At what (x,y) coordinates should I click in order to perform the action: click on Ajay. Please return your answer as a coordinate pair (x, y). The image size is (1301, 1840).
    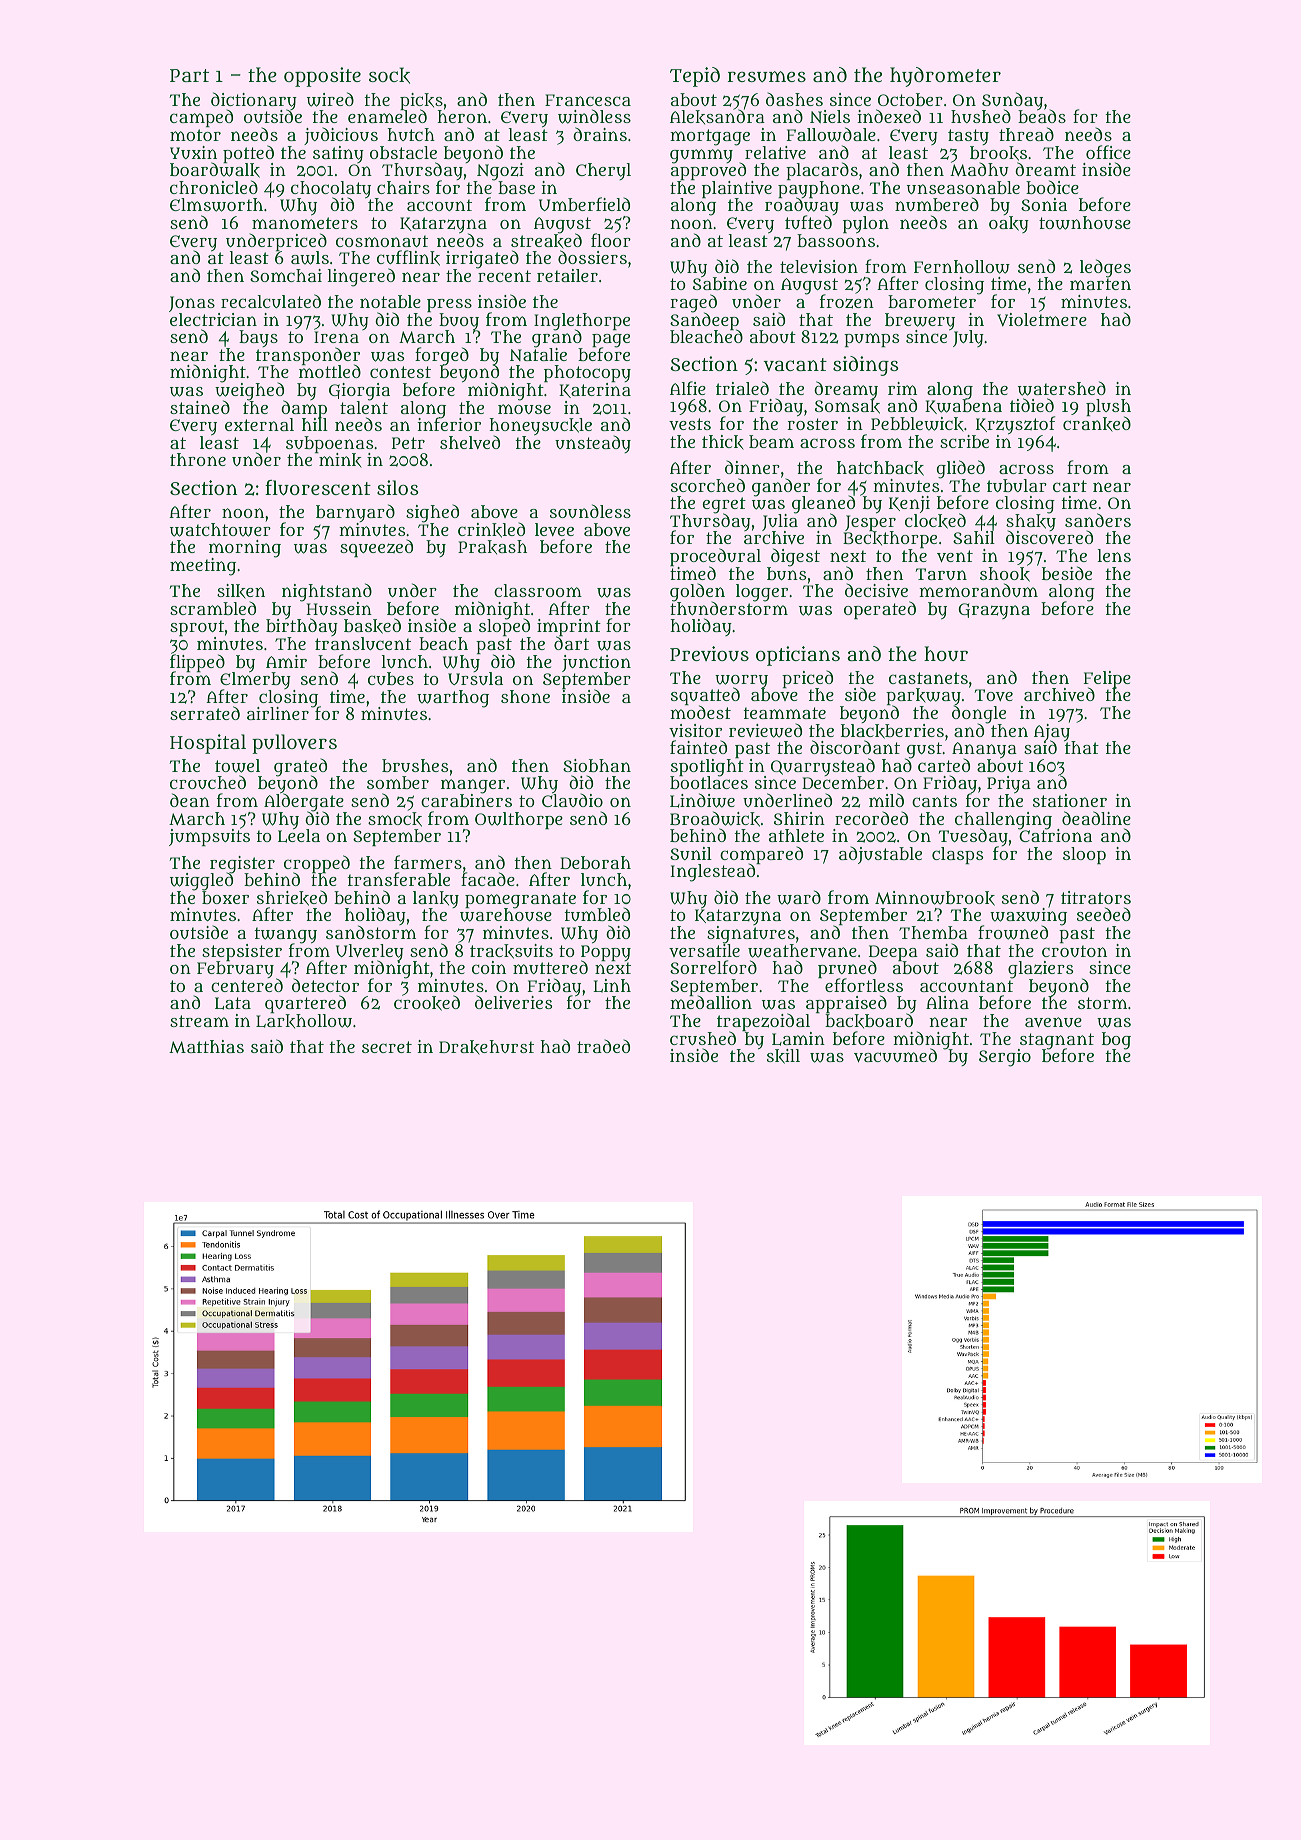
    Looking at the image, I should click on (1052, 732).
